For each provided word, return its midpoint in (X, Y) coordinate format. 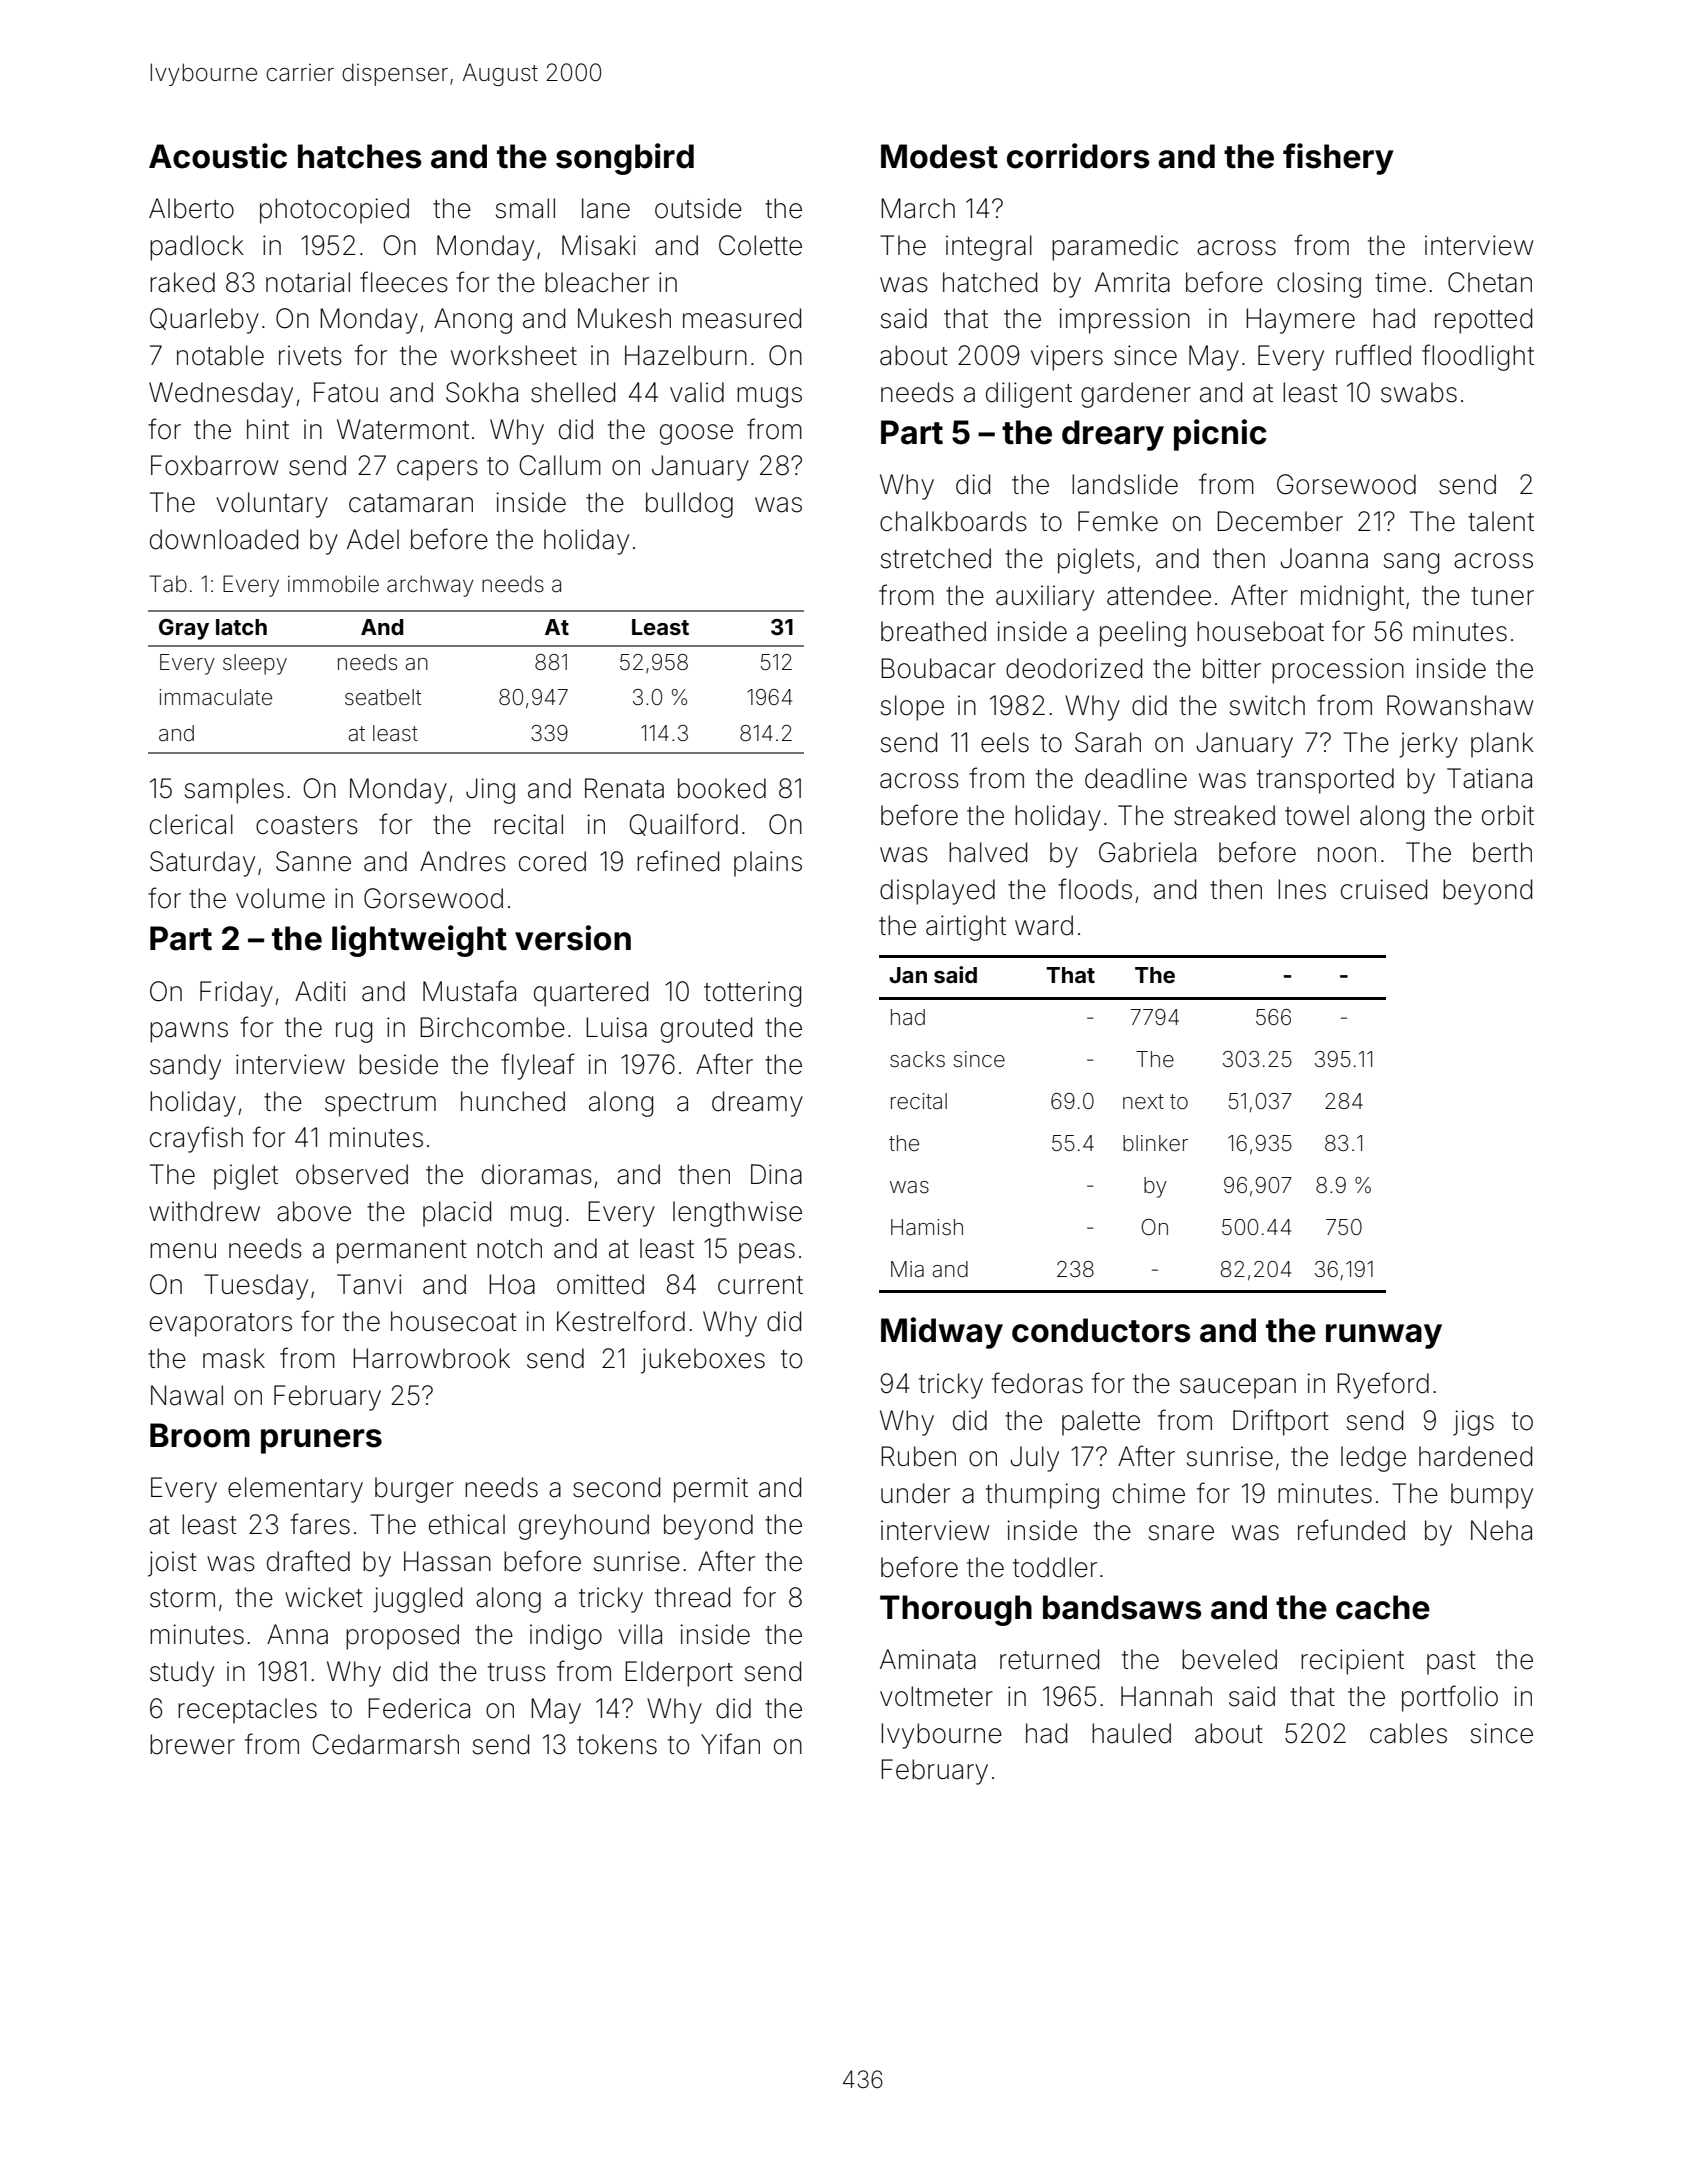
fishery (1338, 159)
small (525, 208)
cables (1408, 1733)
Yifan (730, 1744)
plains (768, 864)
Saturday (202, 864)
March (918, 208)
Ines (1302, 889)
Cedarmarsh (385, 1744)
